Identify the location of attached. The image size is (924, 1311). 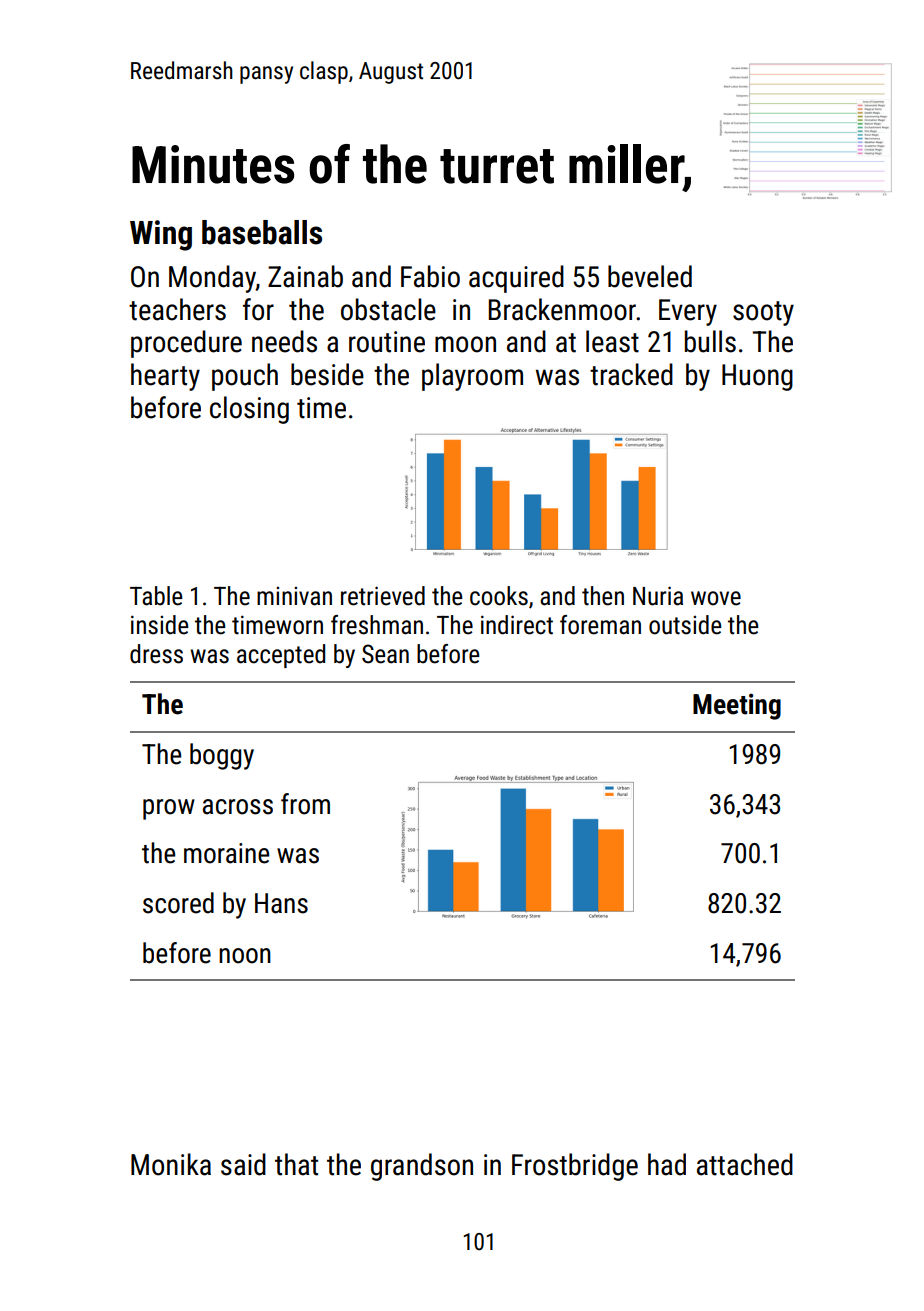
(745, 1164).
